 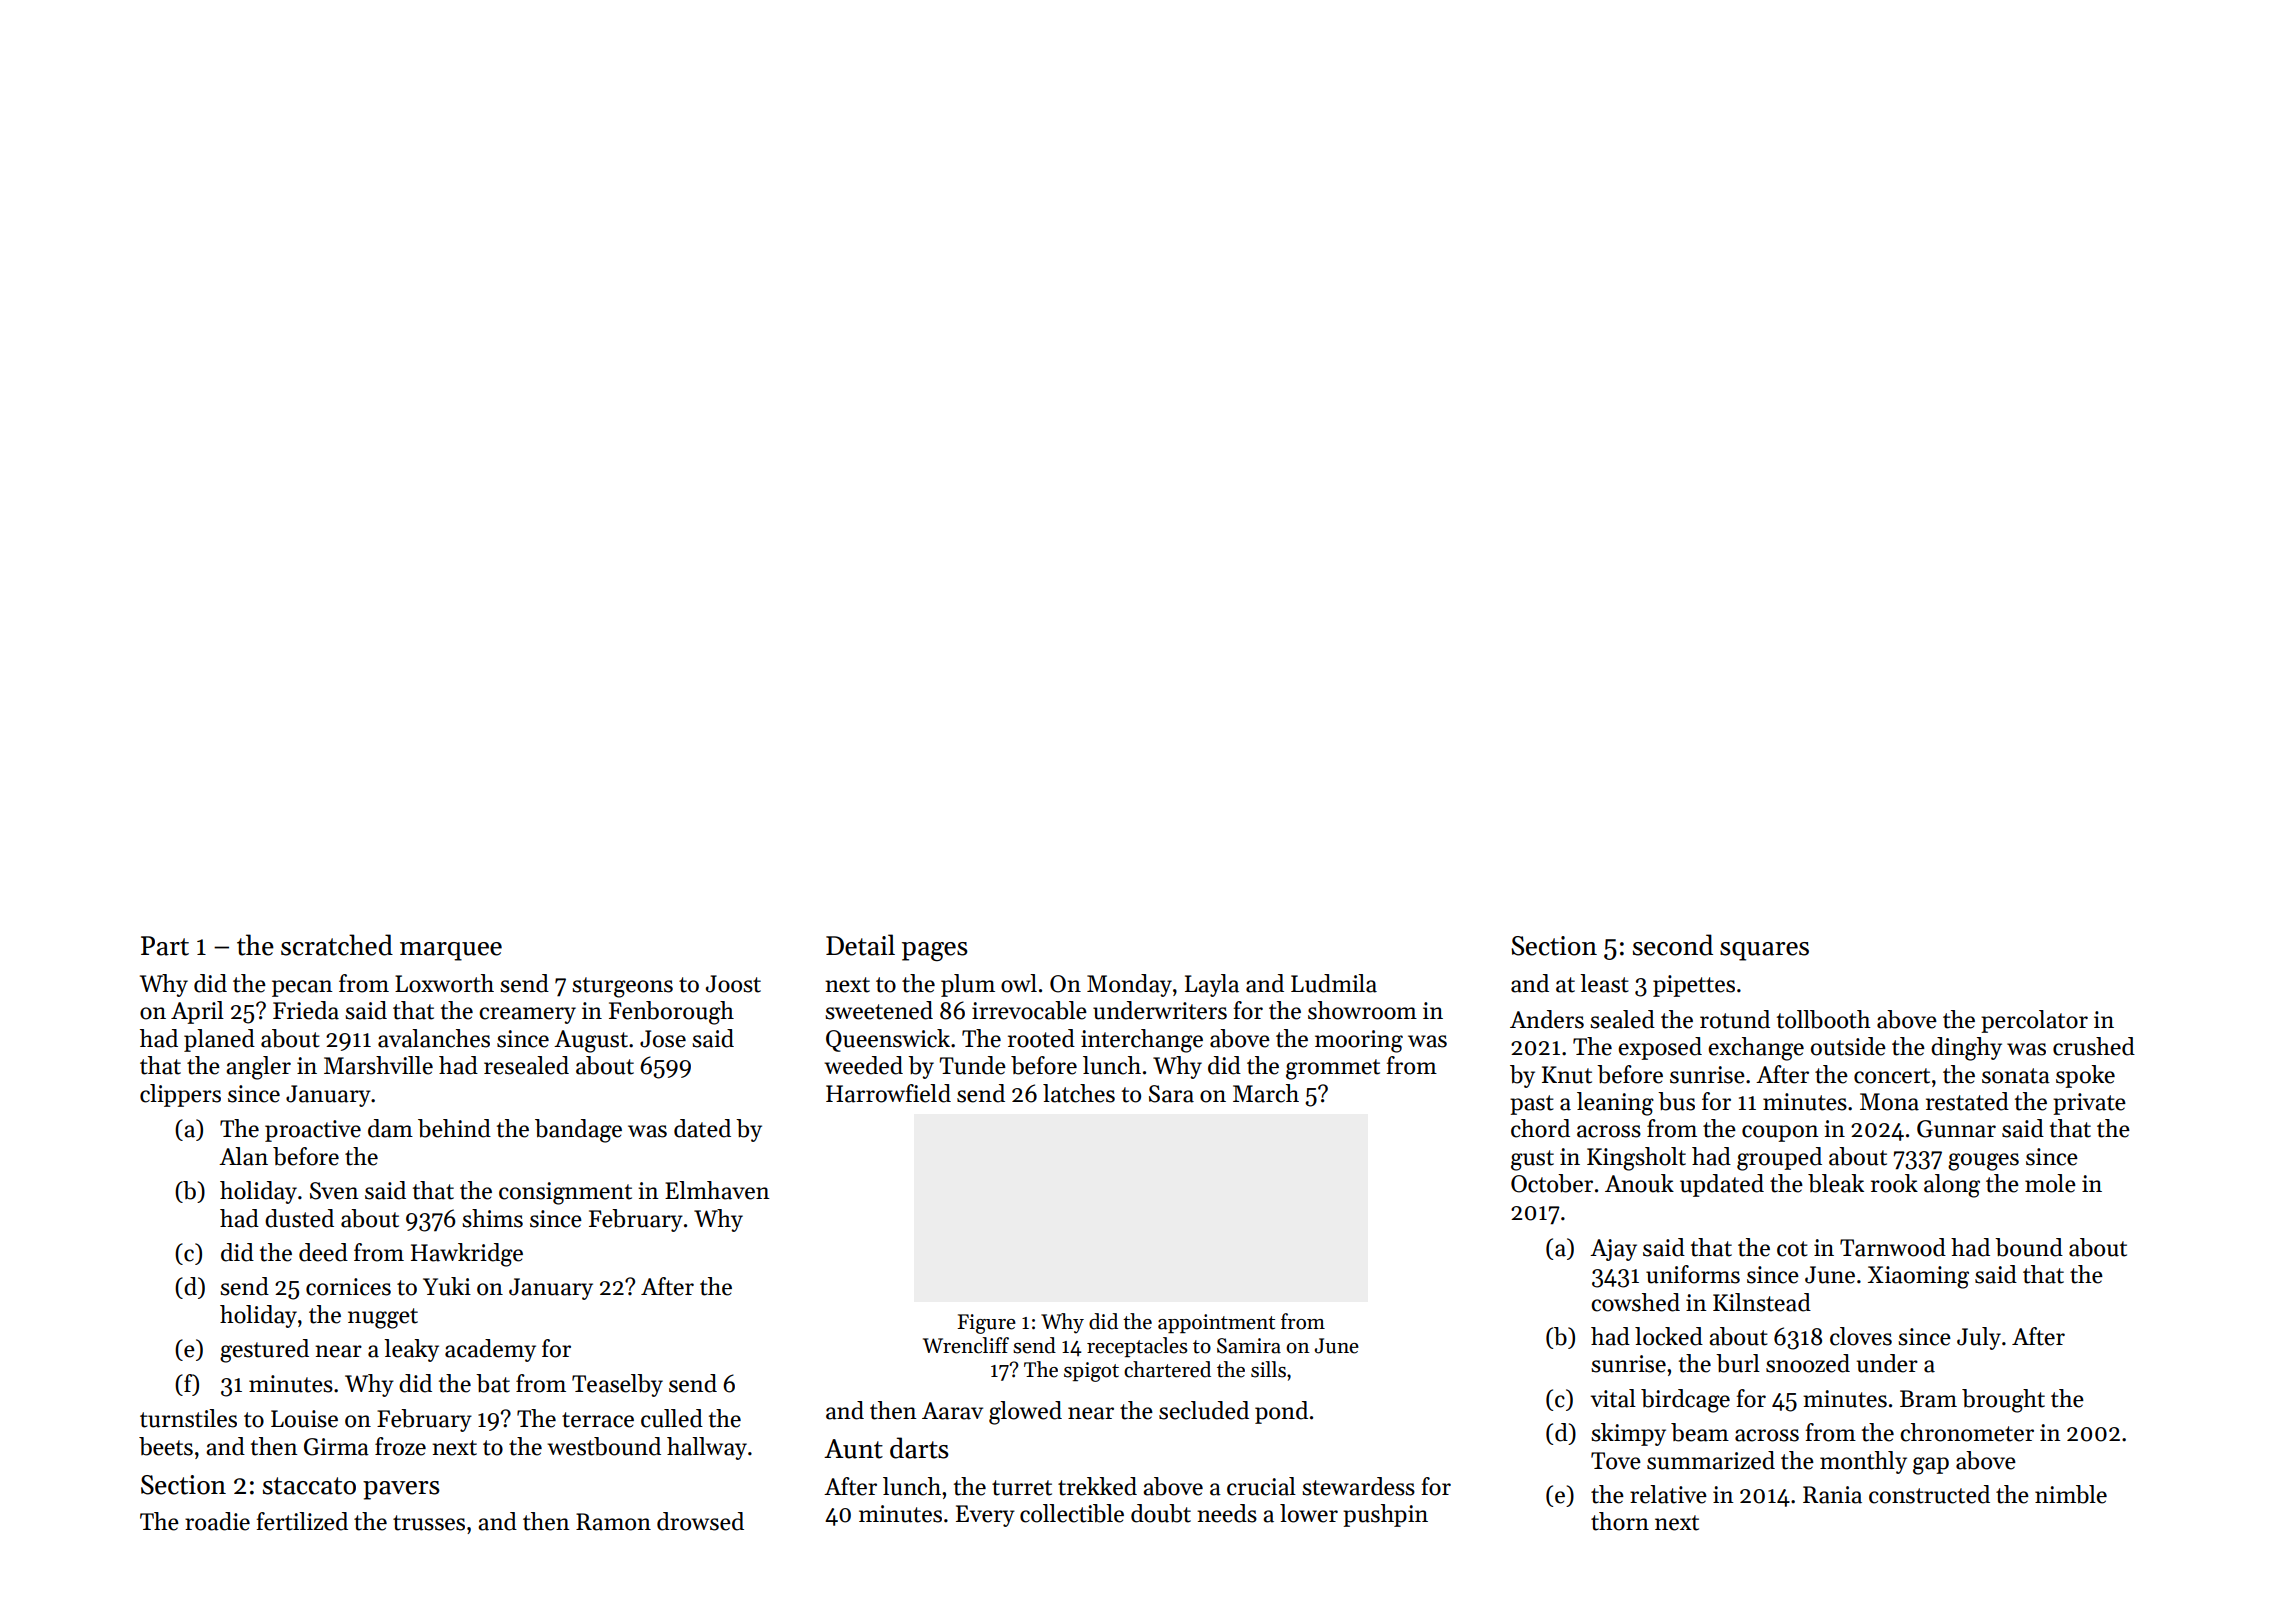 What do you see at coordinates (972, 1065) in the screenshot?
I see `Tunde` at bounding box center [972, 1065].
